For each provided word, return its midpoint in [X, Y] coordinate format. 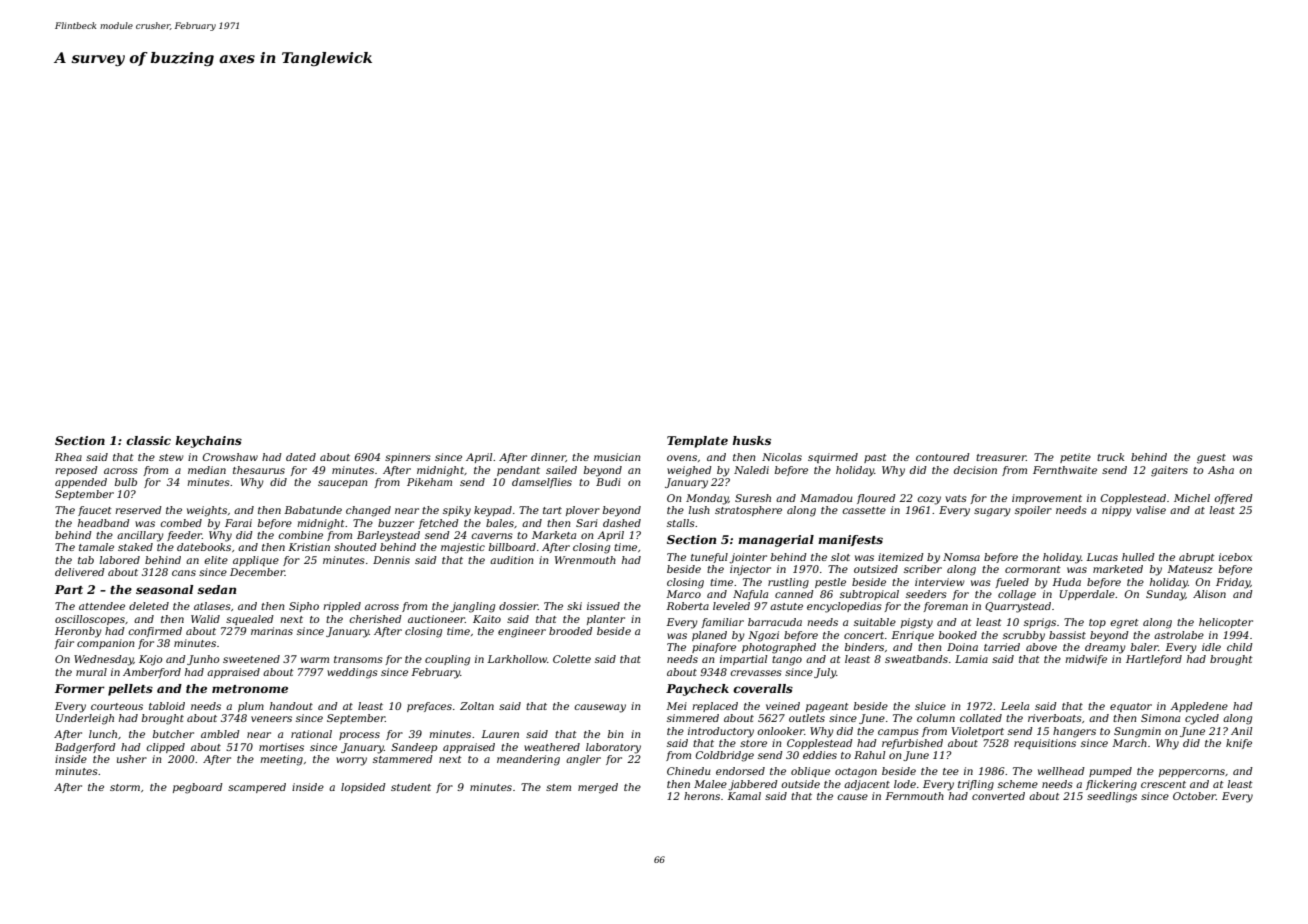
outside [800, 784]
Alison [1209, 594]
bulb [126, 482]
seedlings [1112, 797]
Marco [683, 594]
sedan [216, 589]
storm [125, 787]
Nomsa [961, 557]
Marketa [554, 535]
